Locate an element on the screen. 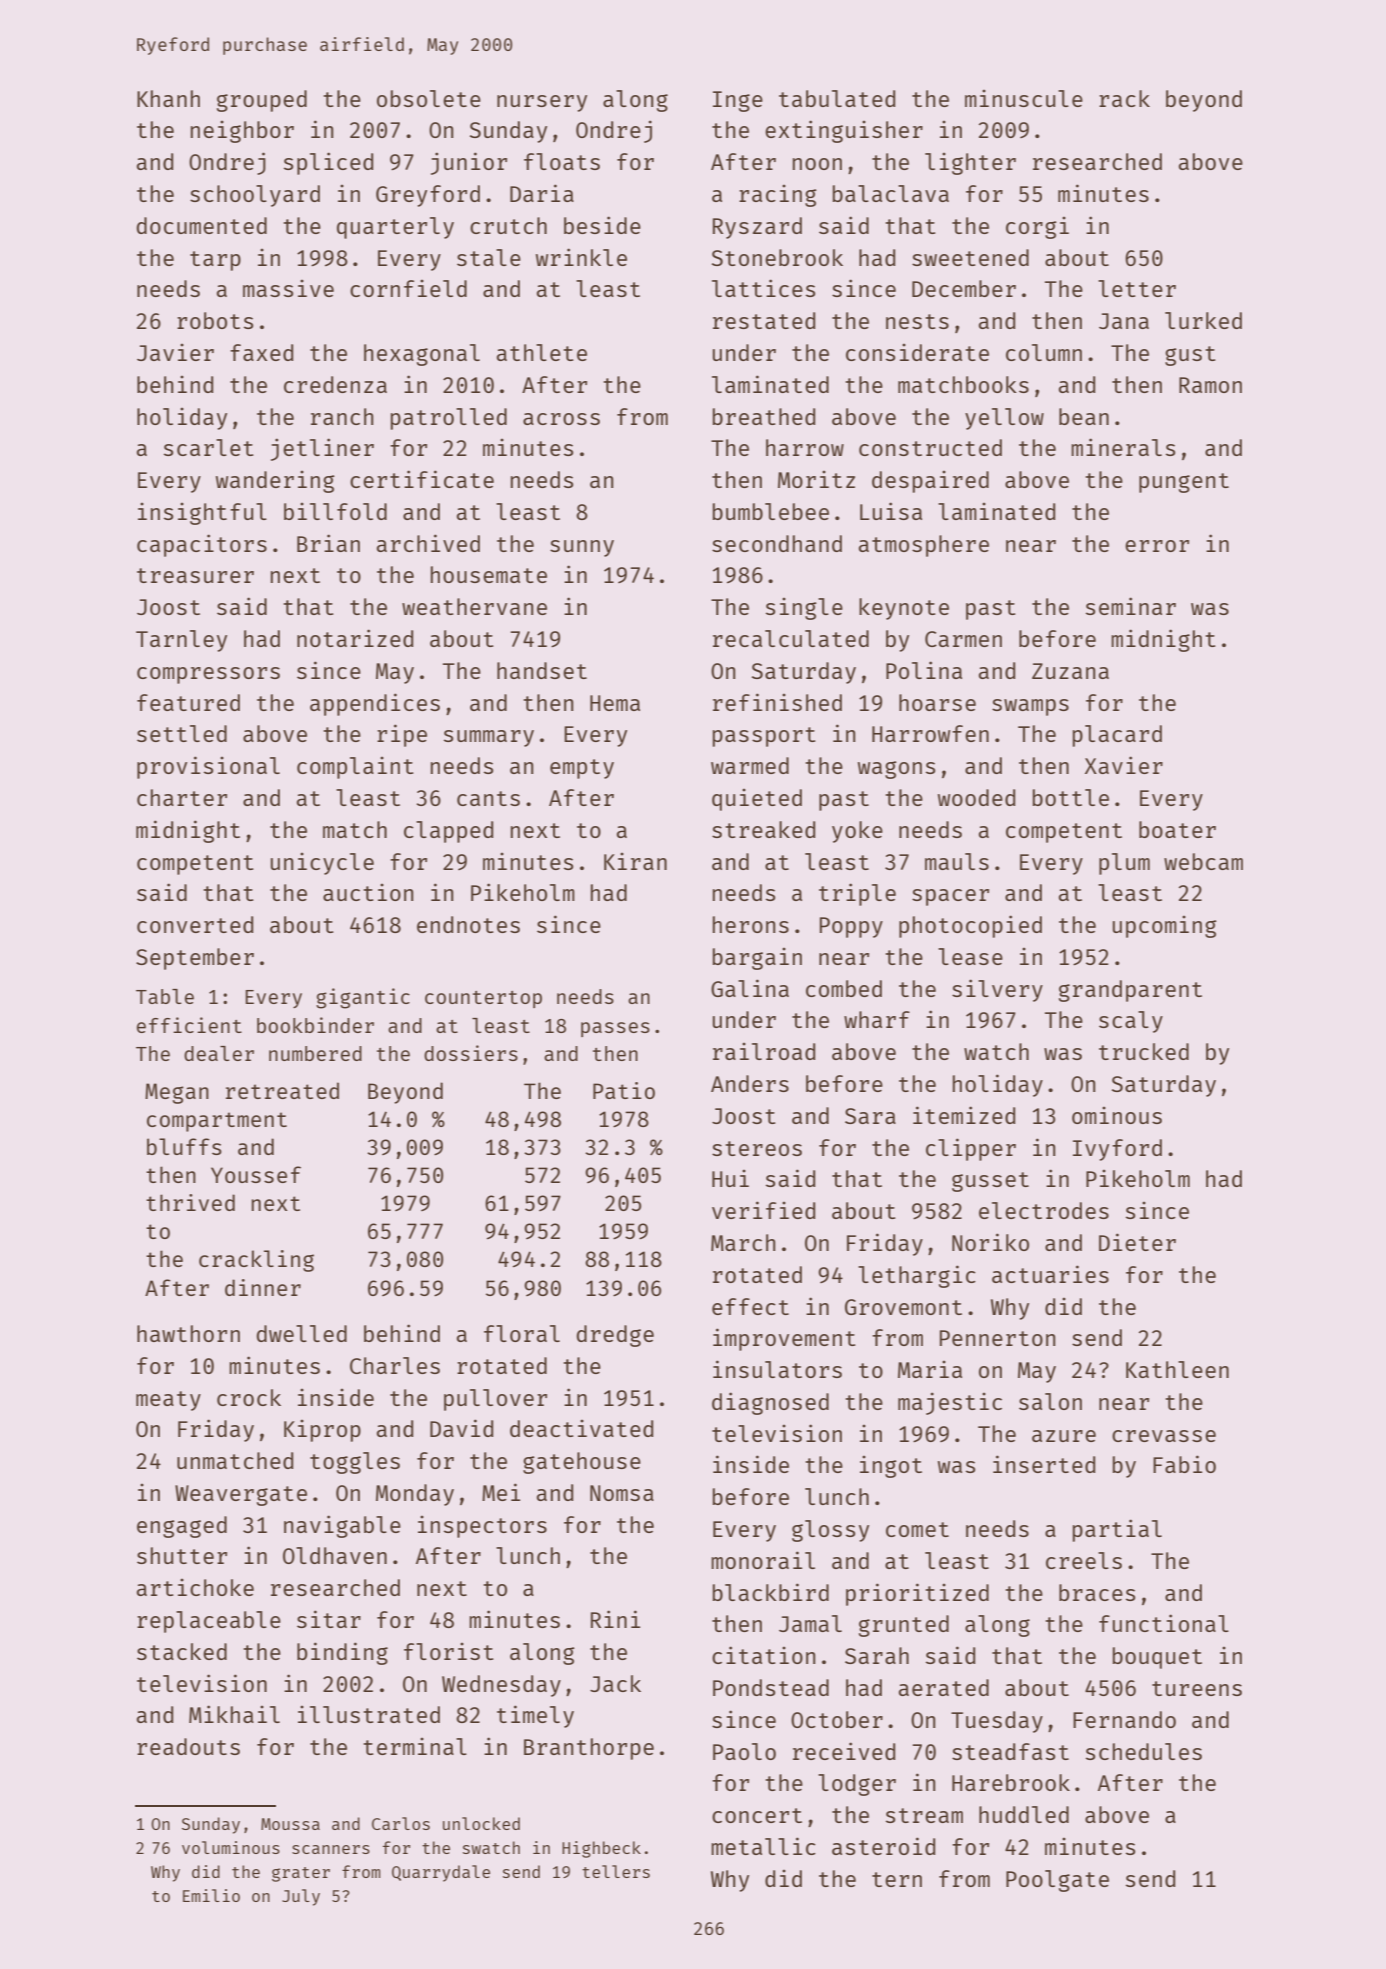 This screenshot has width=1386, height=1969. athlete is located at coordinates (542, 352).
